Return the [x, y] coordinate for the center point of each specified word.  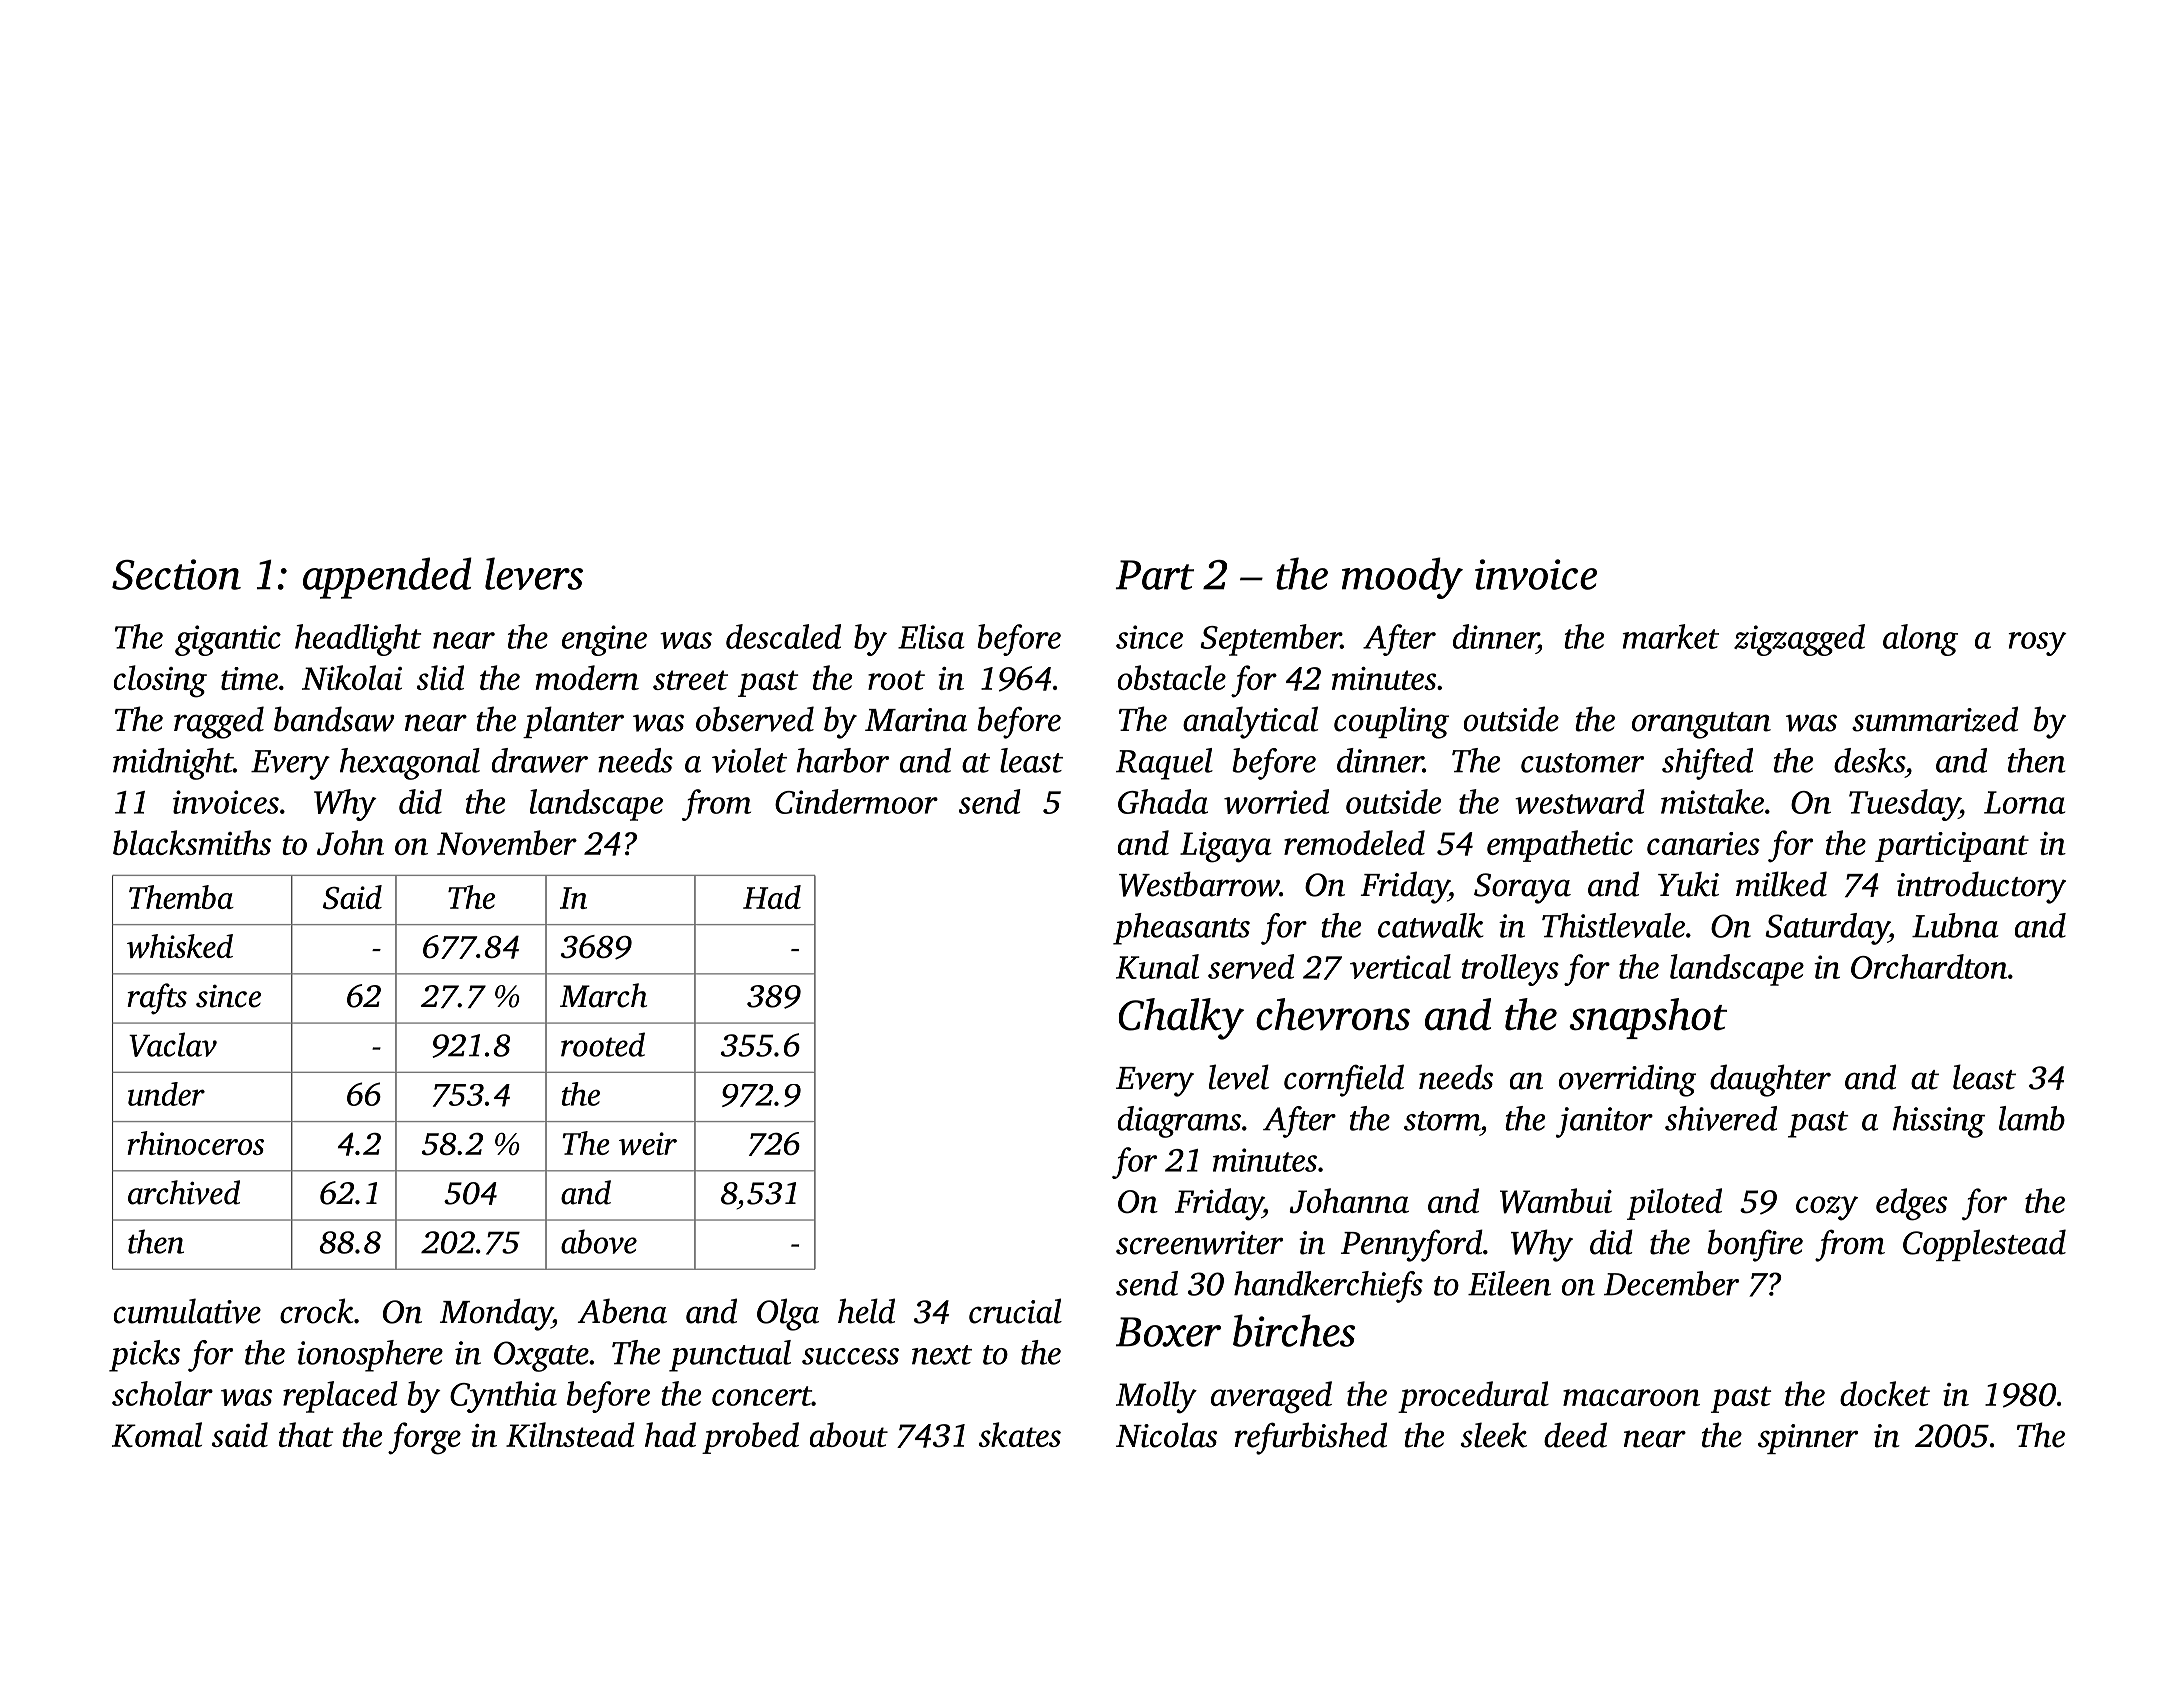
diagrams [1179, 1122]
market [1670, 636]
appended [387, 578]
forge [424, 1438]
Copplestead [1984, 1245]
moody [1402, 578]
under [166, 1094]
